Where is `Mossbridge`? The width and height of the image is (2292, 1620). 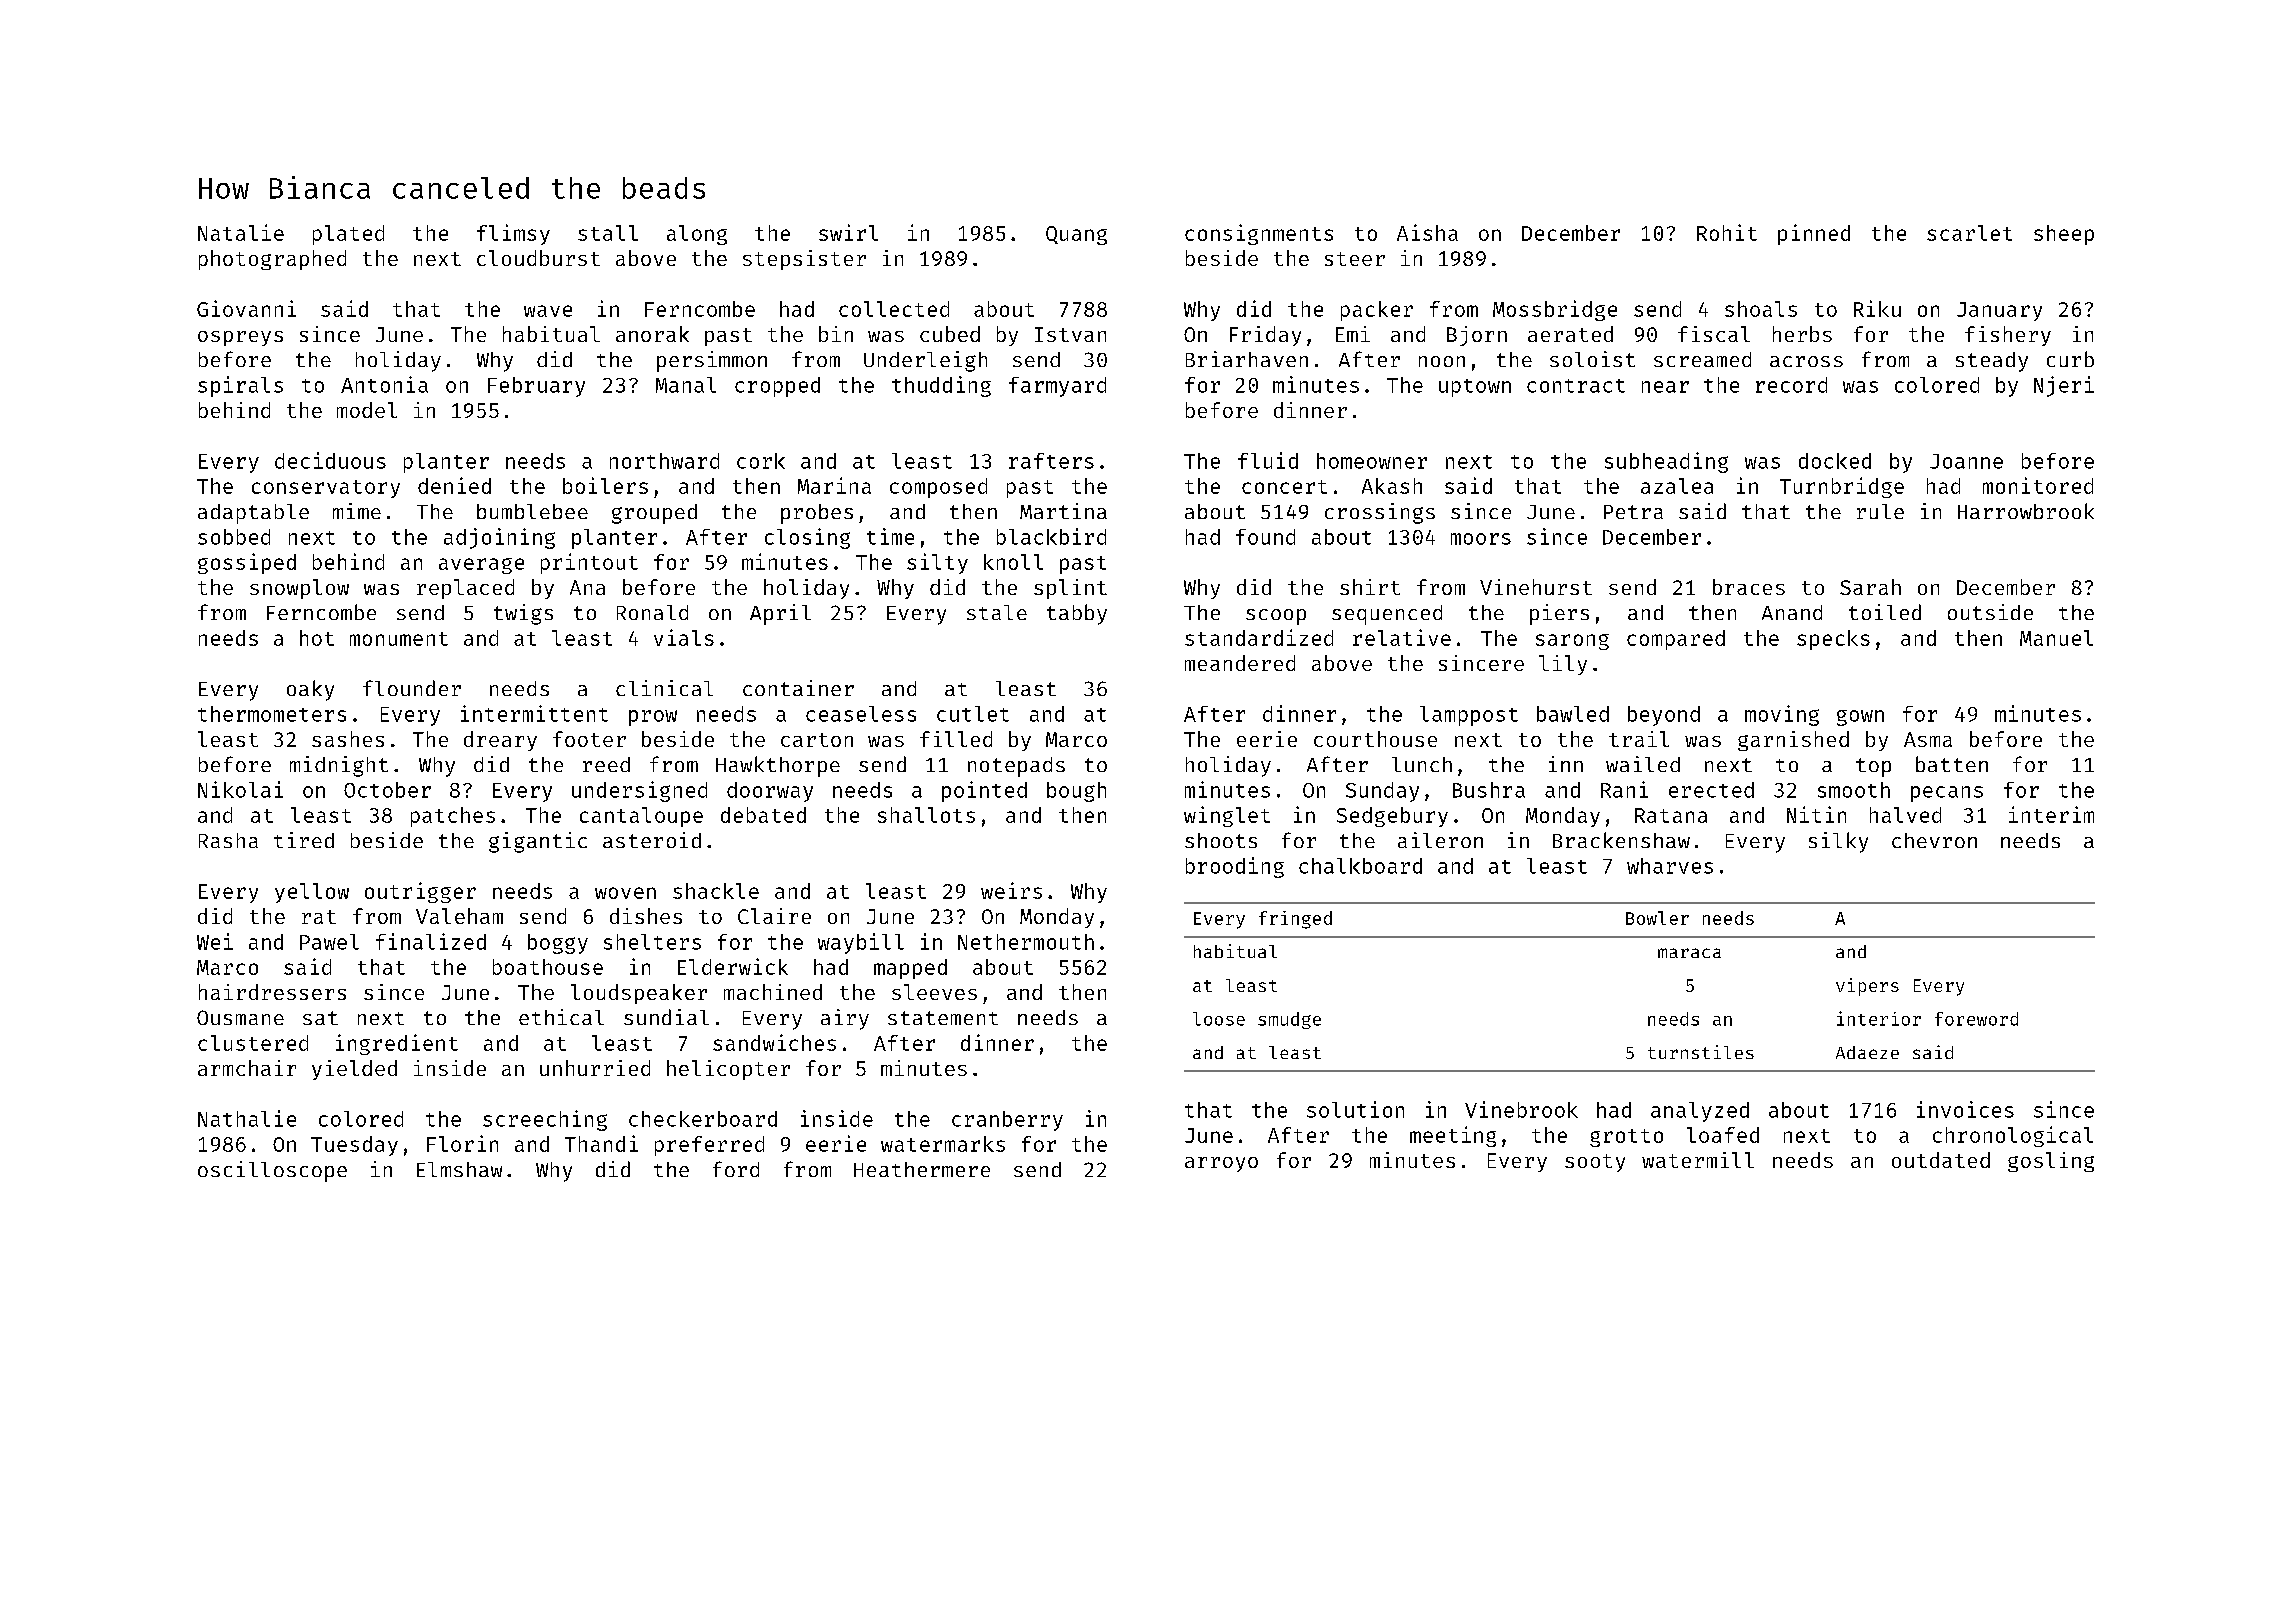
Mossbridge is located at coordinates (1555, 310).
